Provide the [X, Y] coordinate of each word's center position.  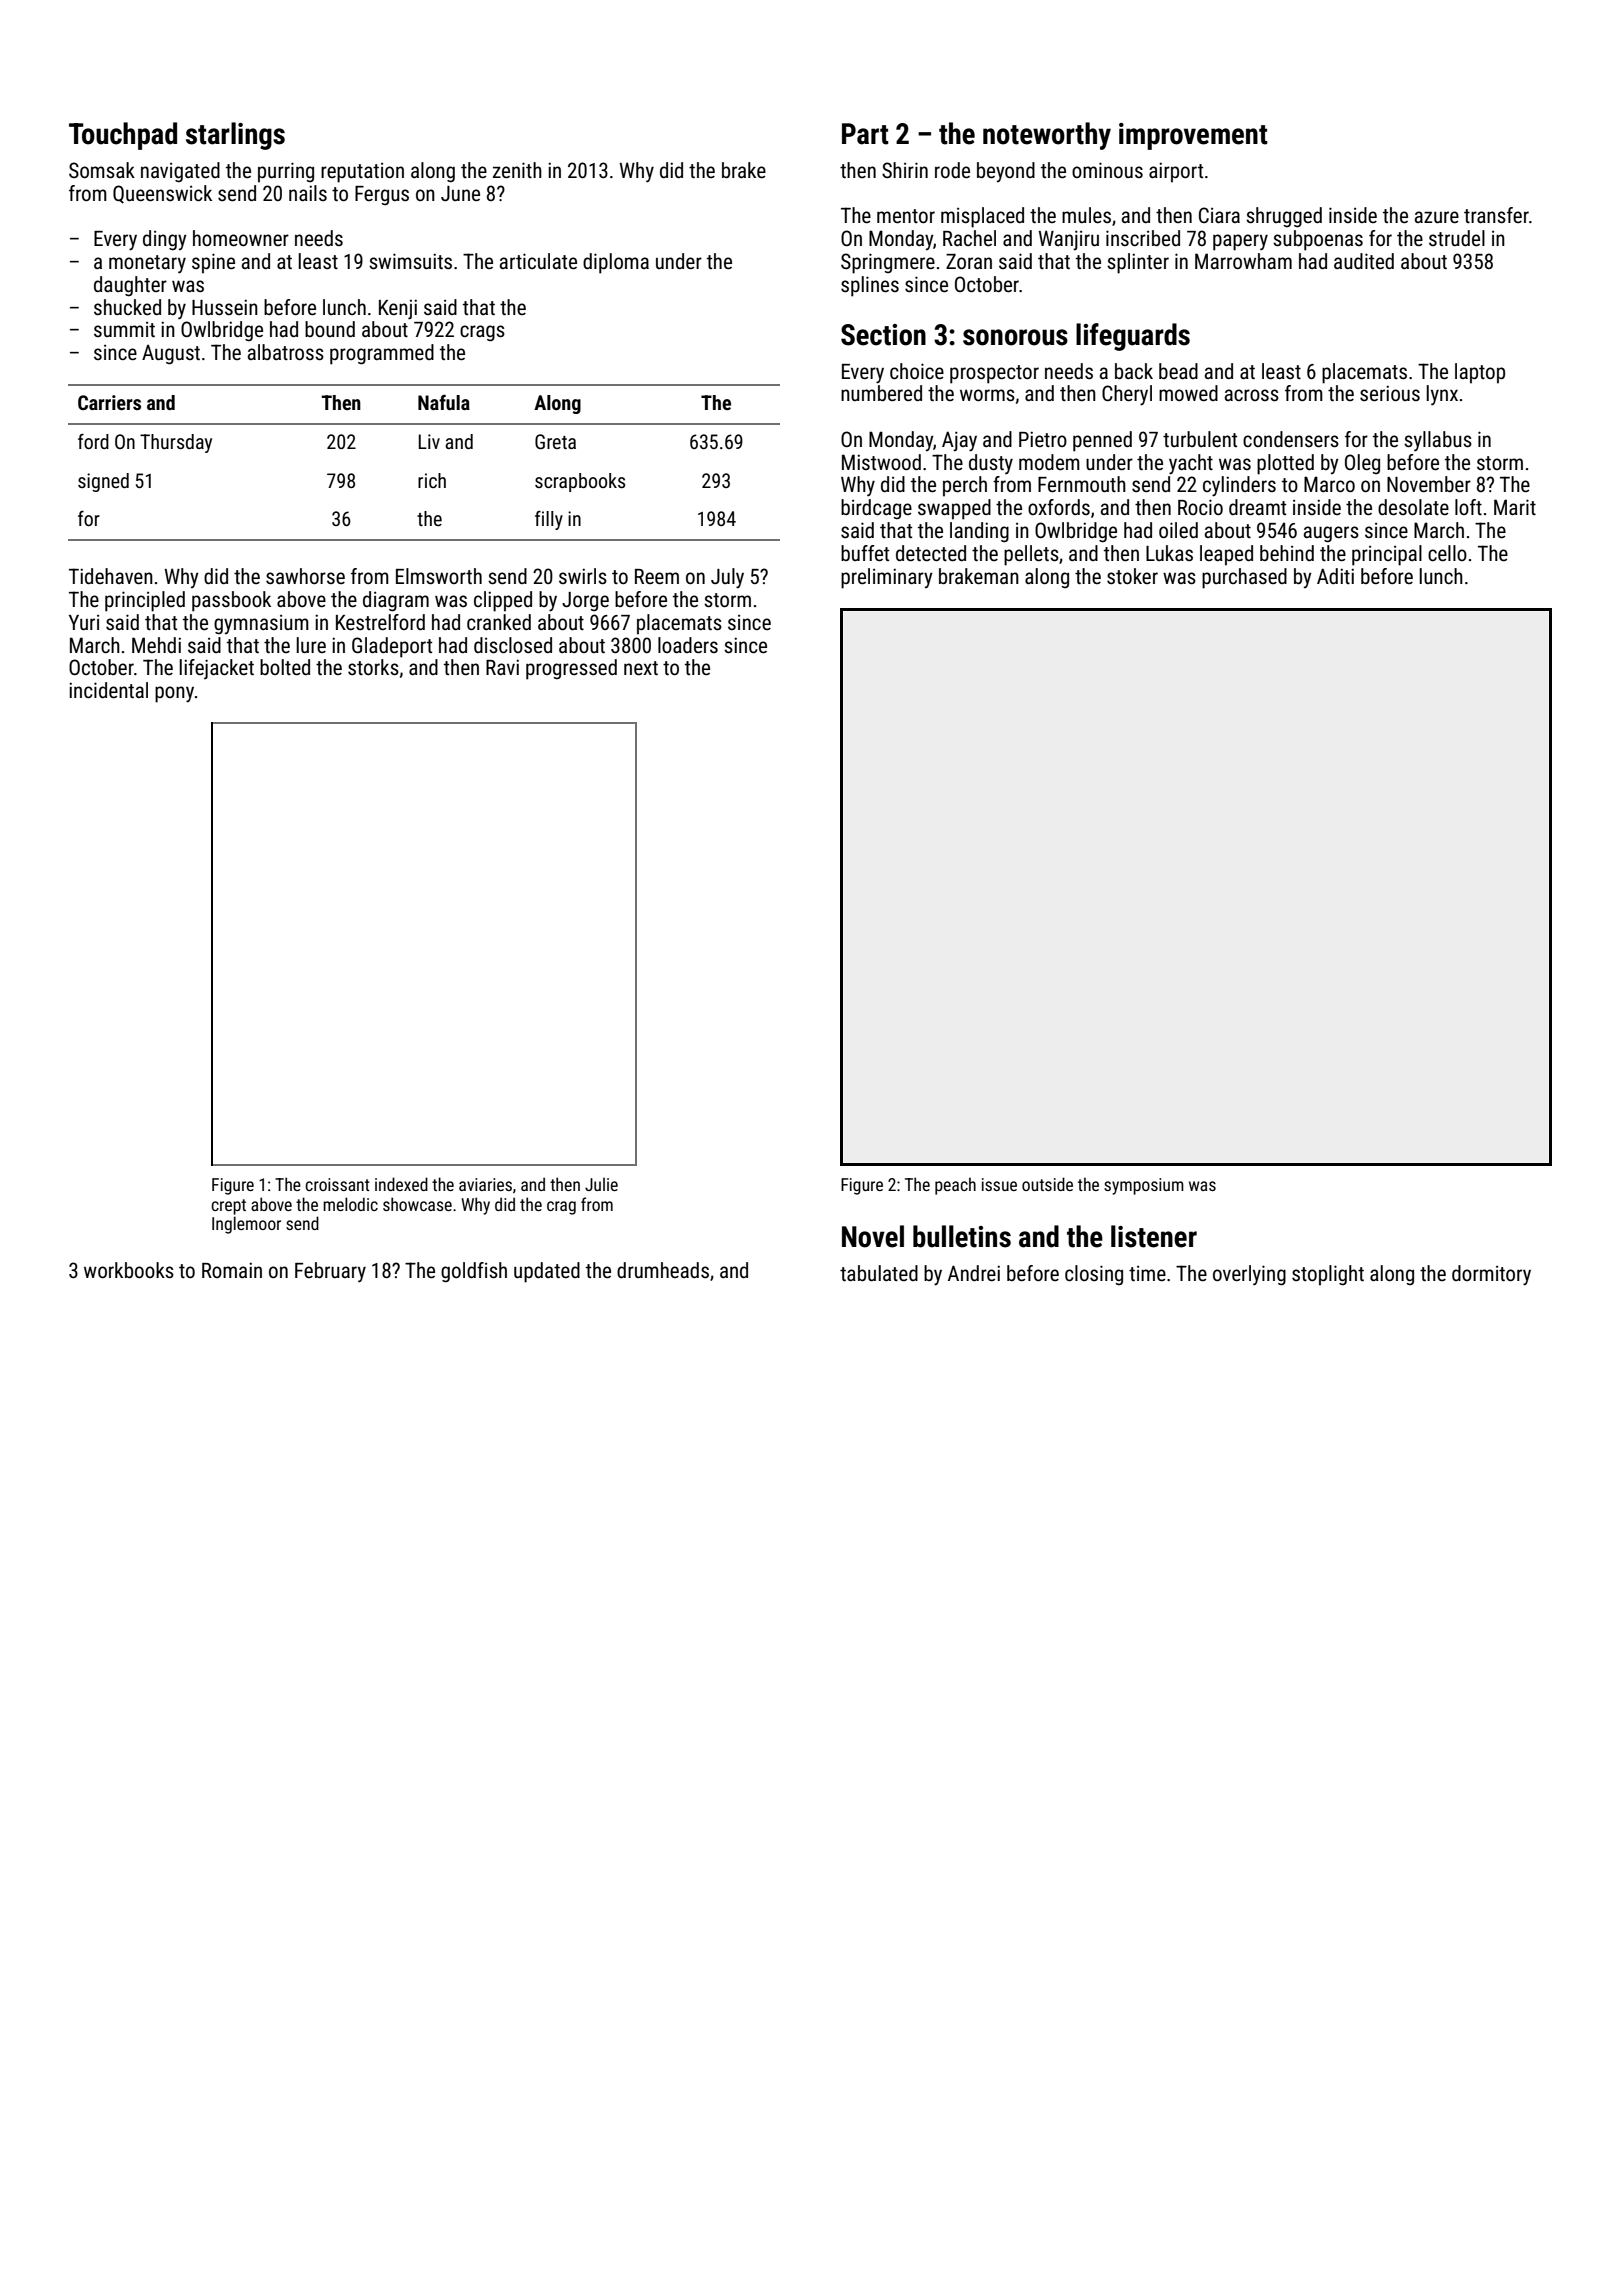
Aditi [1335, 576]
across [1252, 395]
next [641, 668]
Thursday [176, 443]
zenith [517, 170]
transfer [1496, 215]
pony [174, 694]
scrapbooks [580, 482]
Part [865, 134]
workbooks [129, 1270]
